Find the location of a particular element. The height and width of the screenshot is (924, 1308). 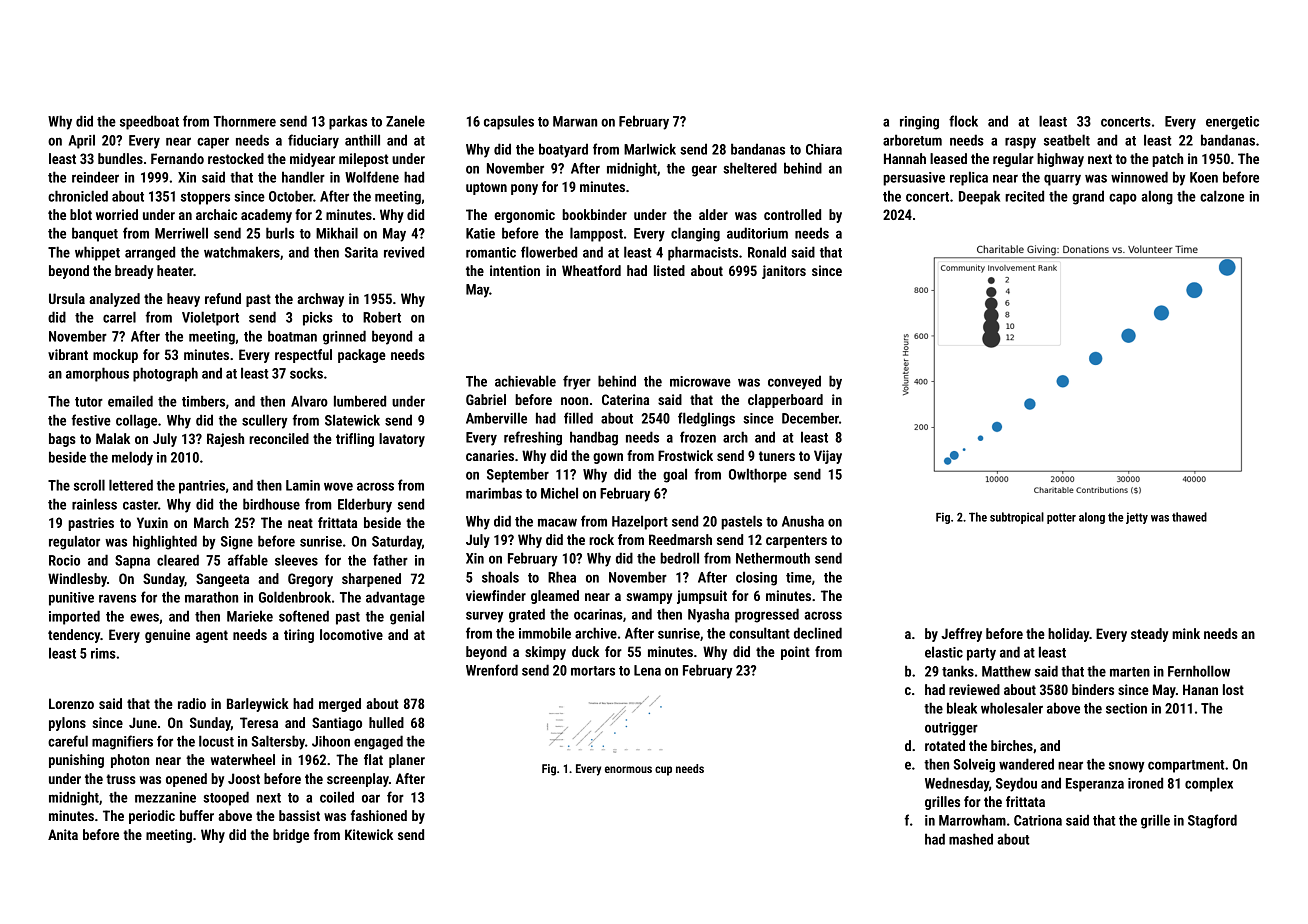

cup is located at coordinates (663, 771).
